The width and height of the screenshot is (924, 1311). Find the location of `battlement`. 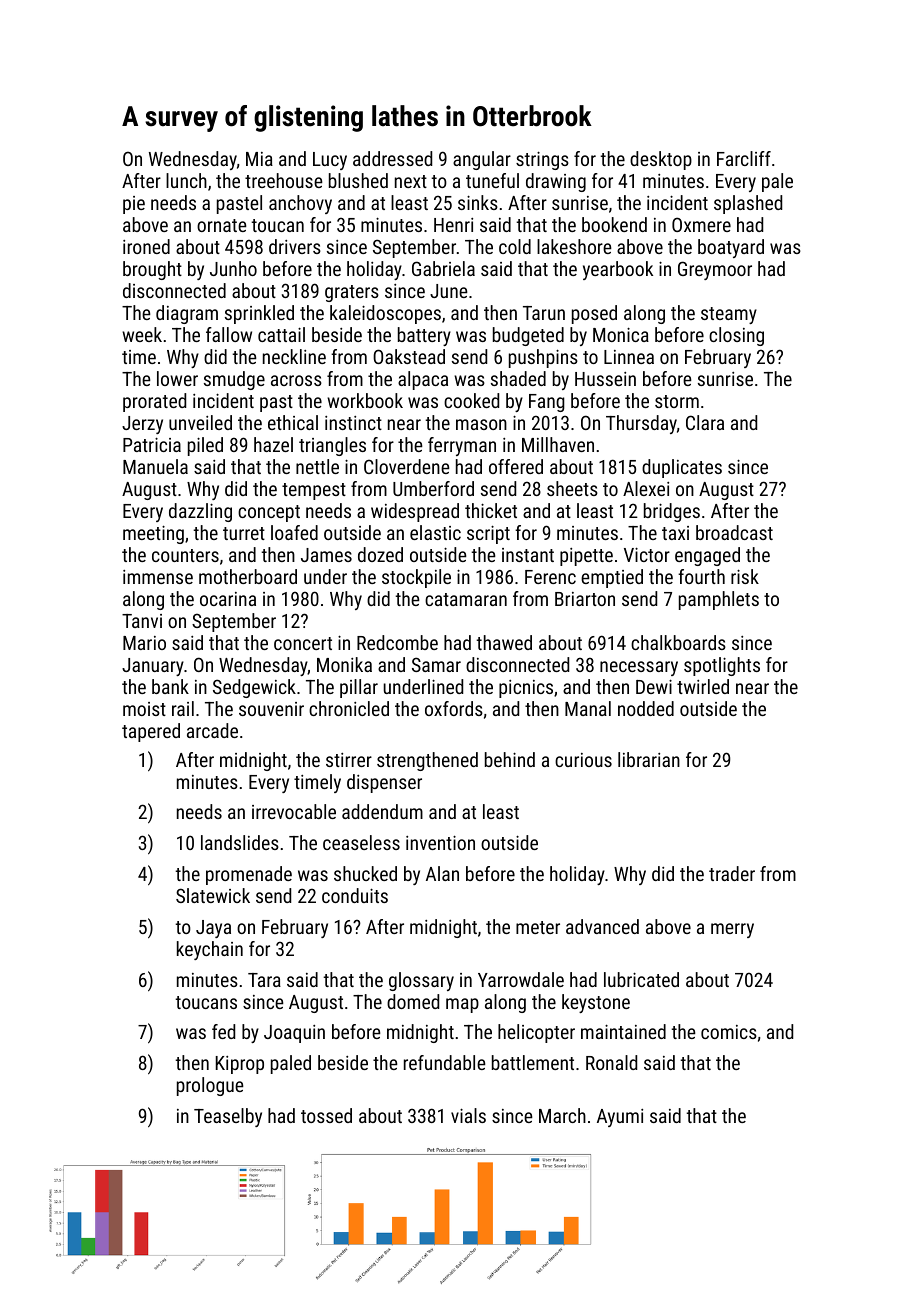

battlement is located at coordinates (533, 1062).
